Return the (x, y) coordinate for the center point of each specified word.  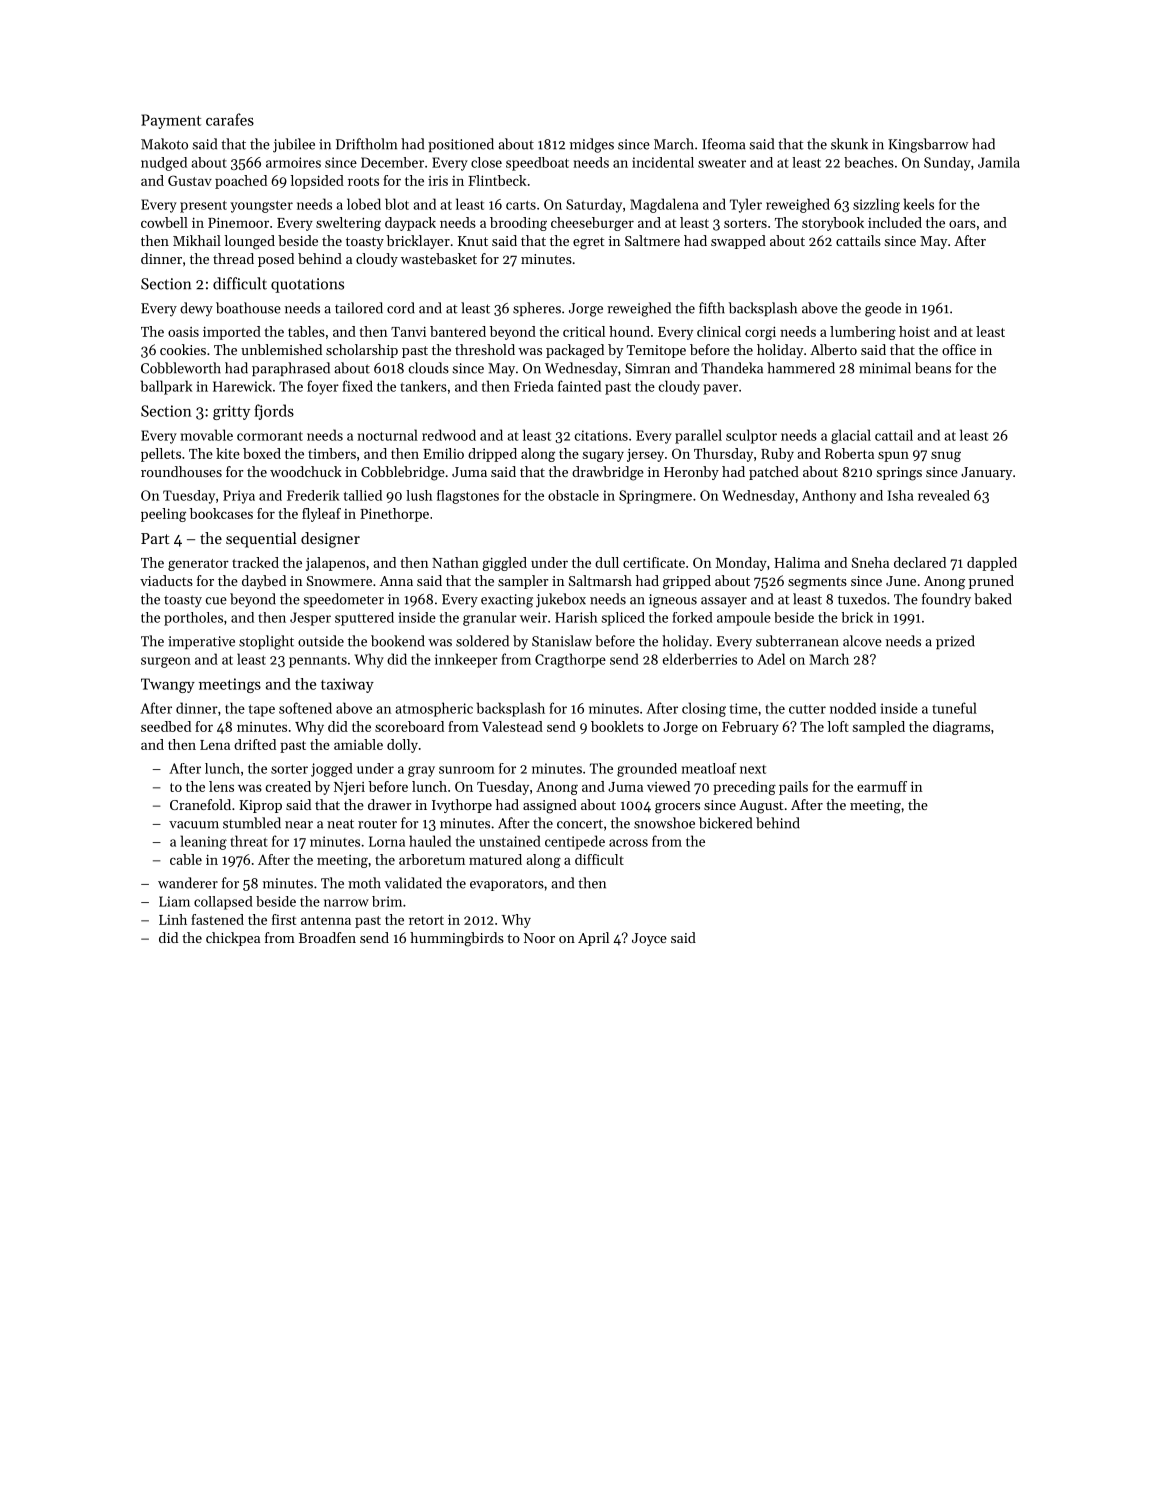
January (986, 473)
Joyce (649, 939)
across (628, 843)
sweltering (348, 224)
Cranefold (200, 804)
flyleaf (321, 515)
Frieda (534, 386)
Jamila (999, 162)
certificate (654, 562)
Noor (539, 938)
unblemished (281, 349)
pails (793, 788)
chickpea (233, 939)
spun (893, 457)
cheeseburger (592, 224)
